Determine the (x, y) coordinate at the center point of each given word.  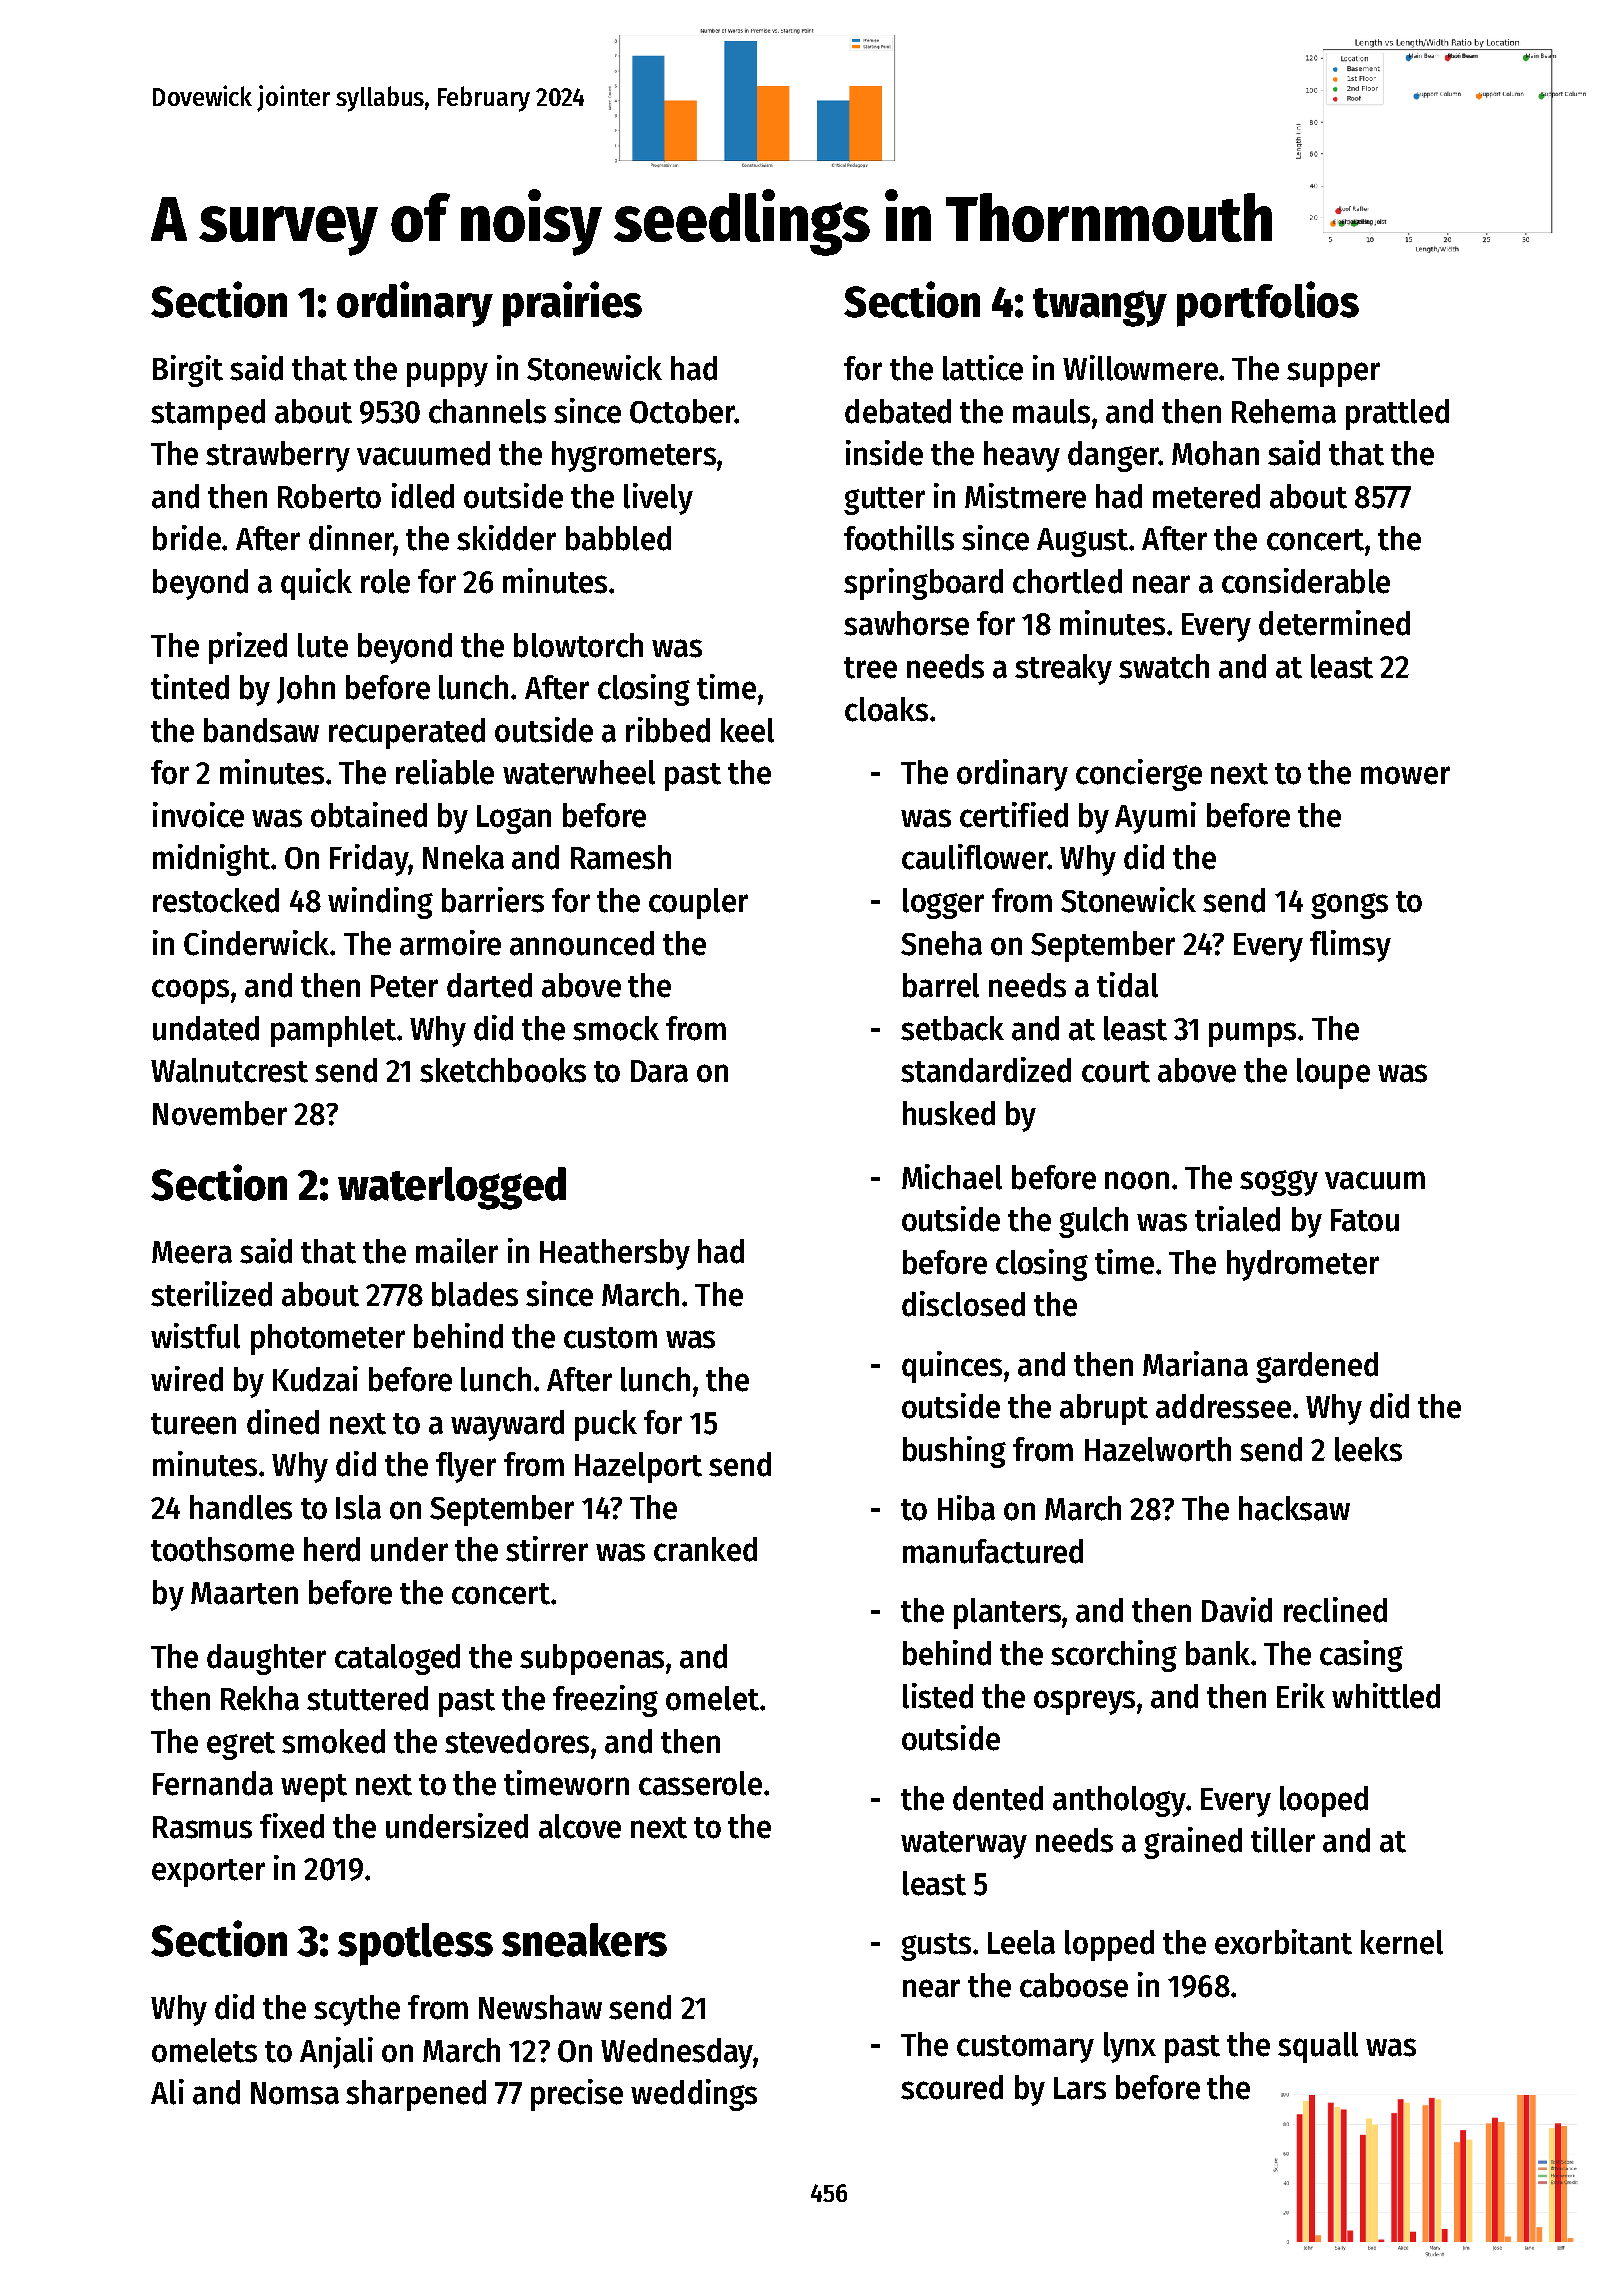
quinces (952, 1367)
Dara (659, 1071)
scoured (952, 2087)
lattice (983, 368)
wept (314, 1788)
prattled (1397, 414)
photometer (328, 1339)
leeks (1368, 1449)
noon (1137, 1180)
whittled (1386, 1696)
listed (938, 1696)
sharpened (416, 2095)
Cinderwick (256, 943)
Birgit (188, 371)
